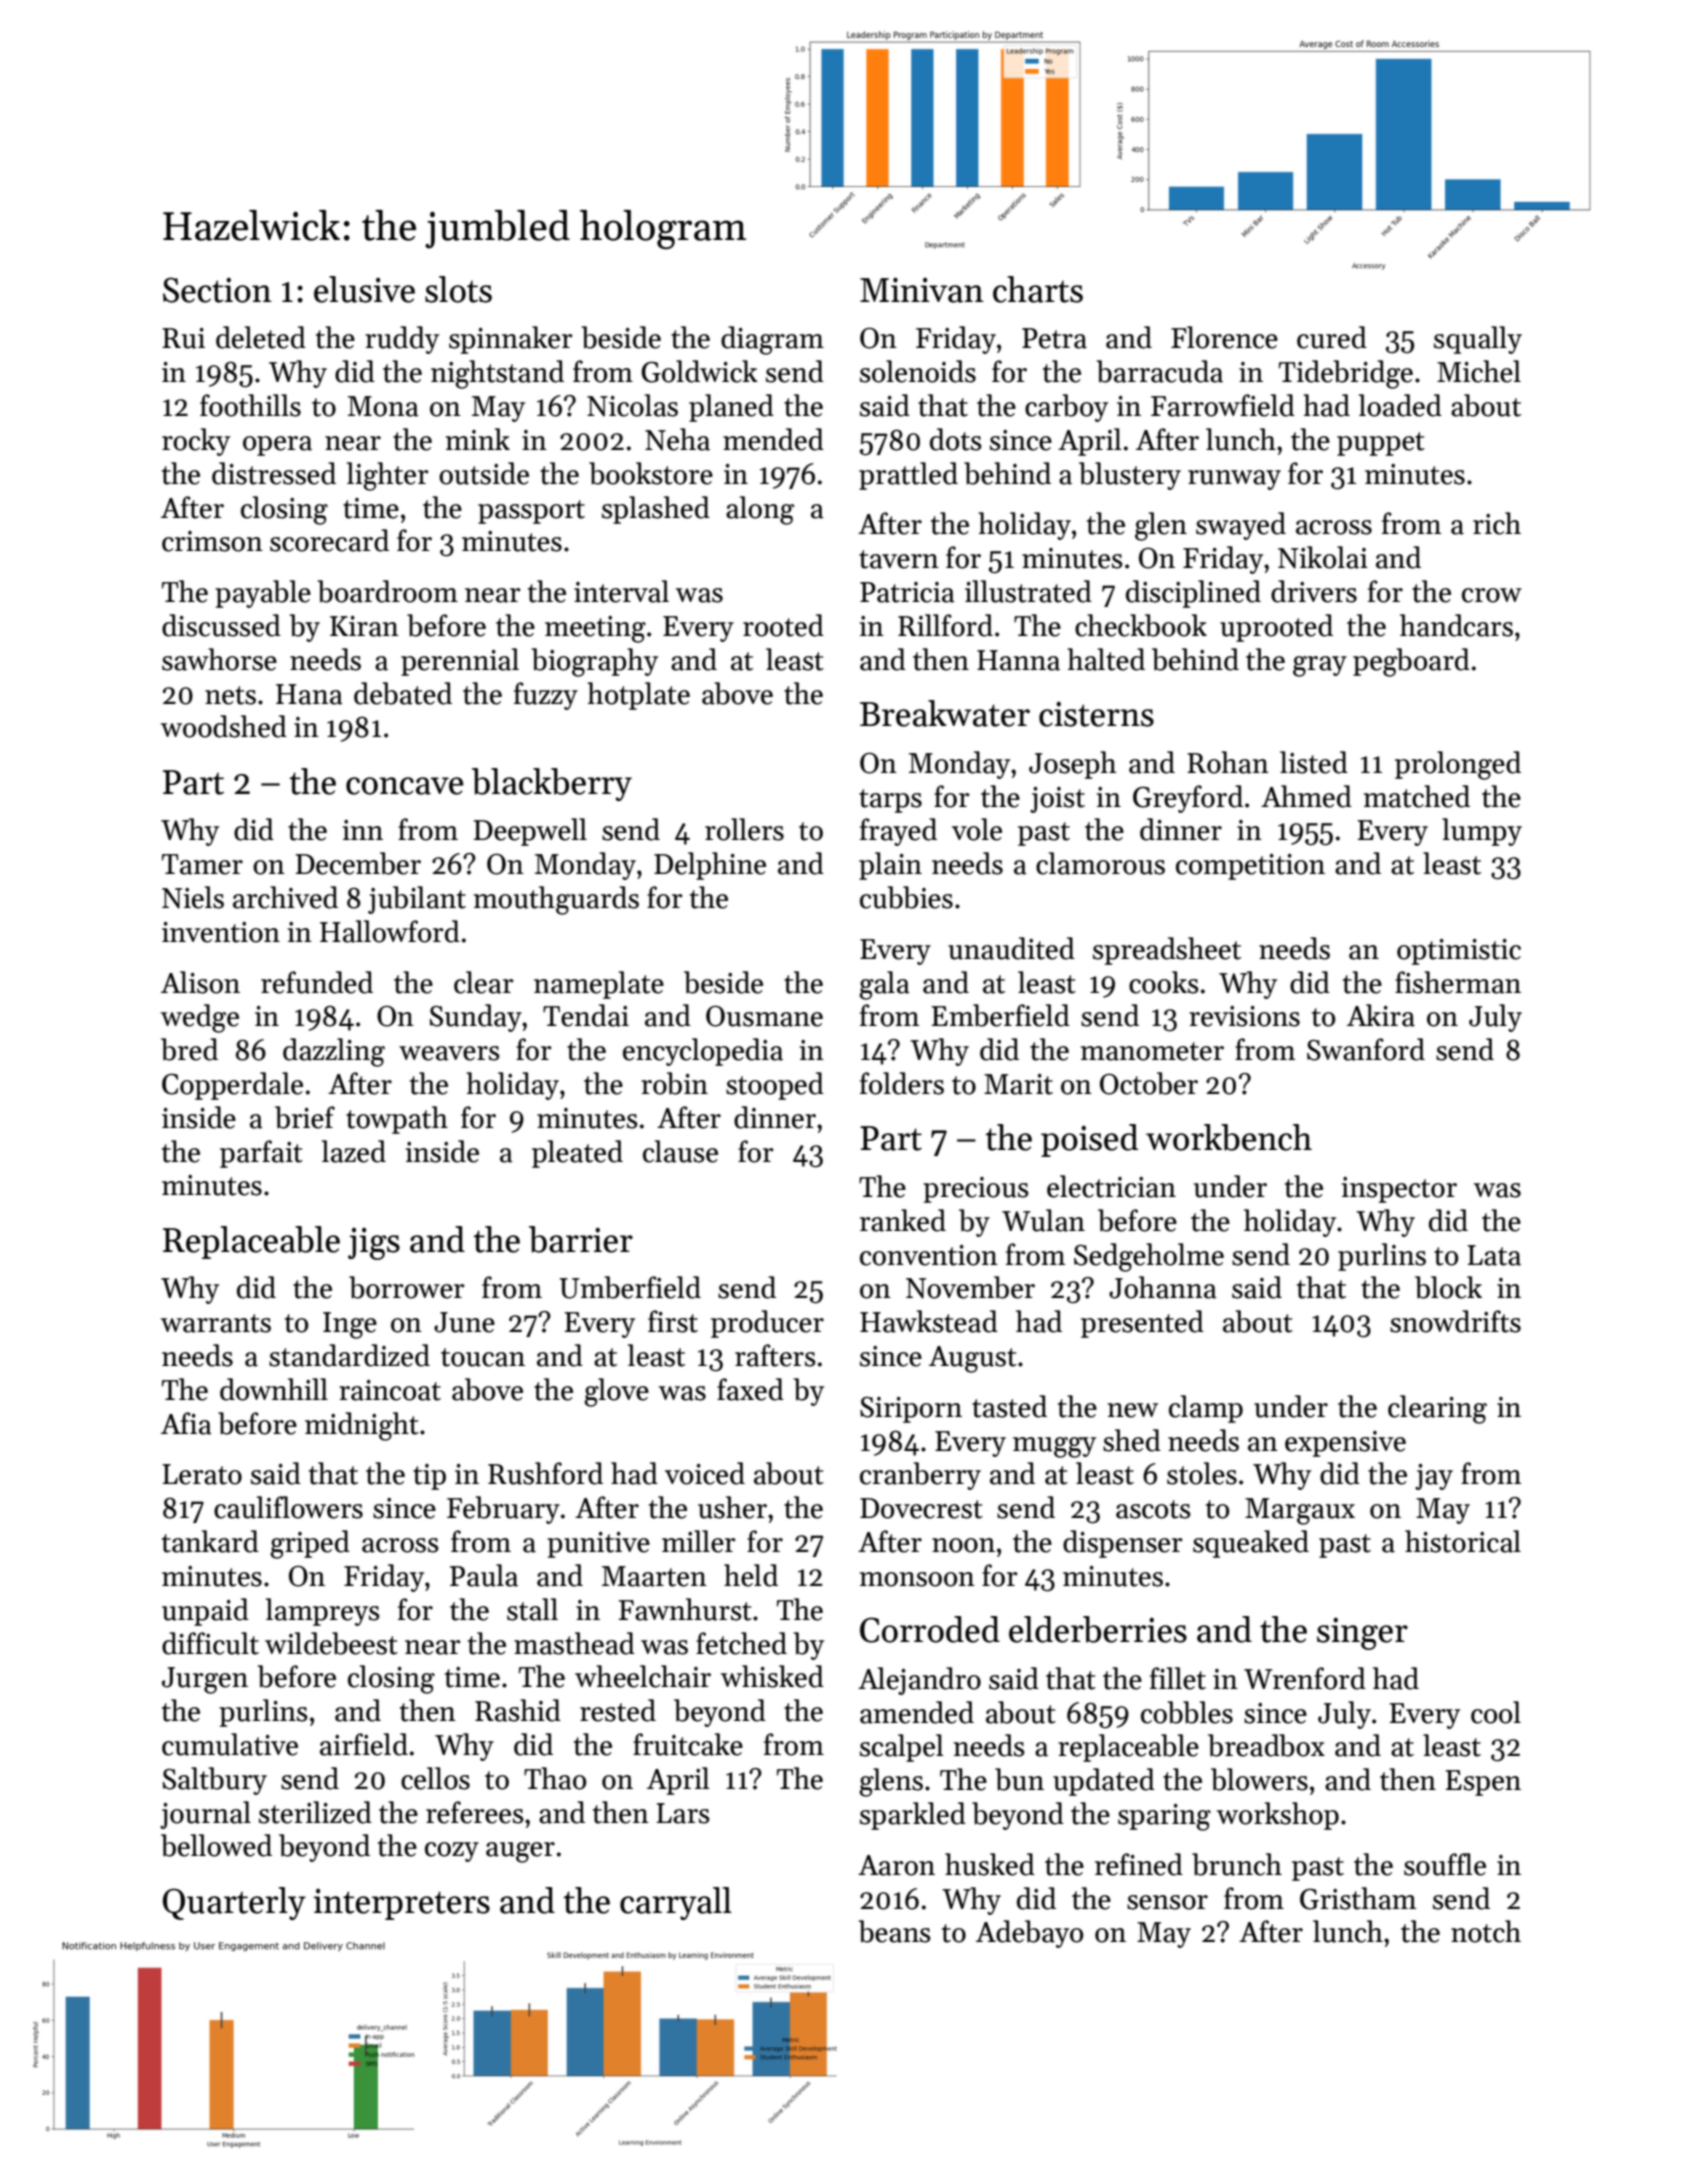 Image resolution: width=1683 pixels, height=2178 pixels. What do you see at coordinates (902, 1083) in the screenshot?
I see `folders` at bounding box center [902, 1083].
